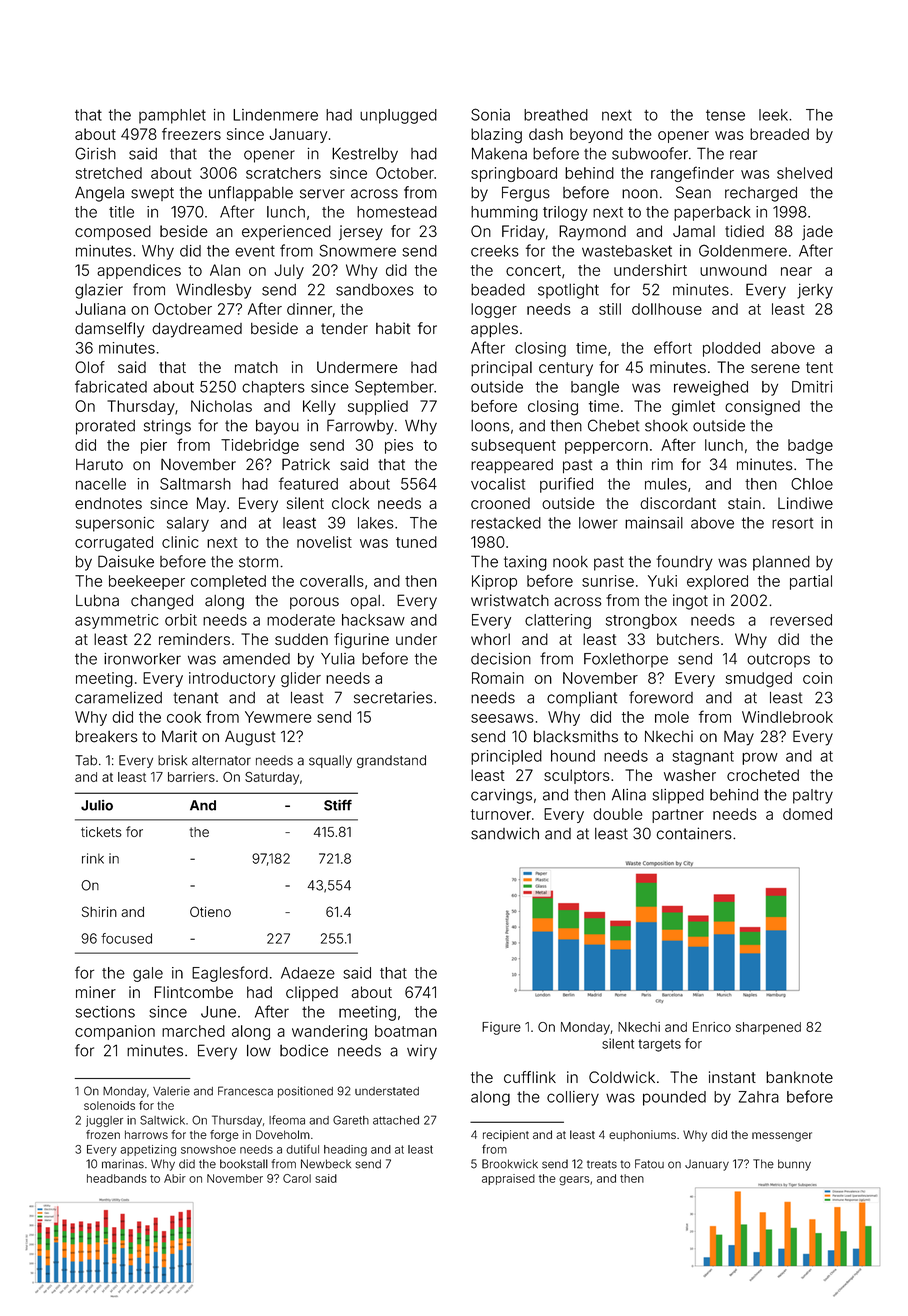 The image size is (908, 1316). I want to click on attached, so click(396, 1120).
